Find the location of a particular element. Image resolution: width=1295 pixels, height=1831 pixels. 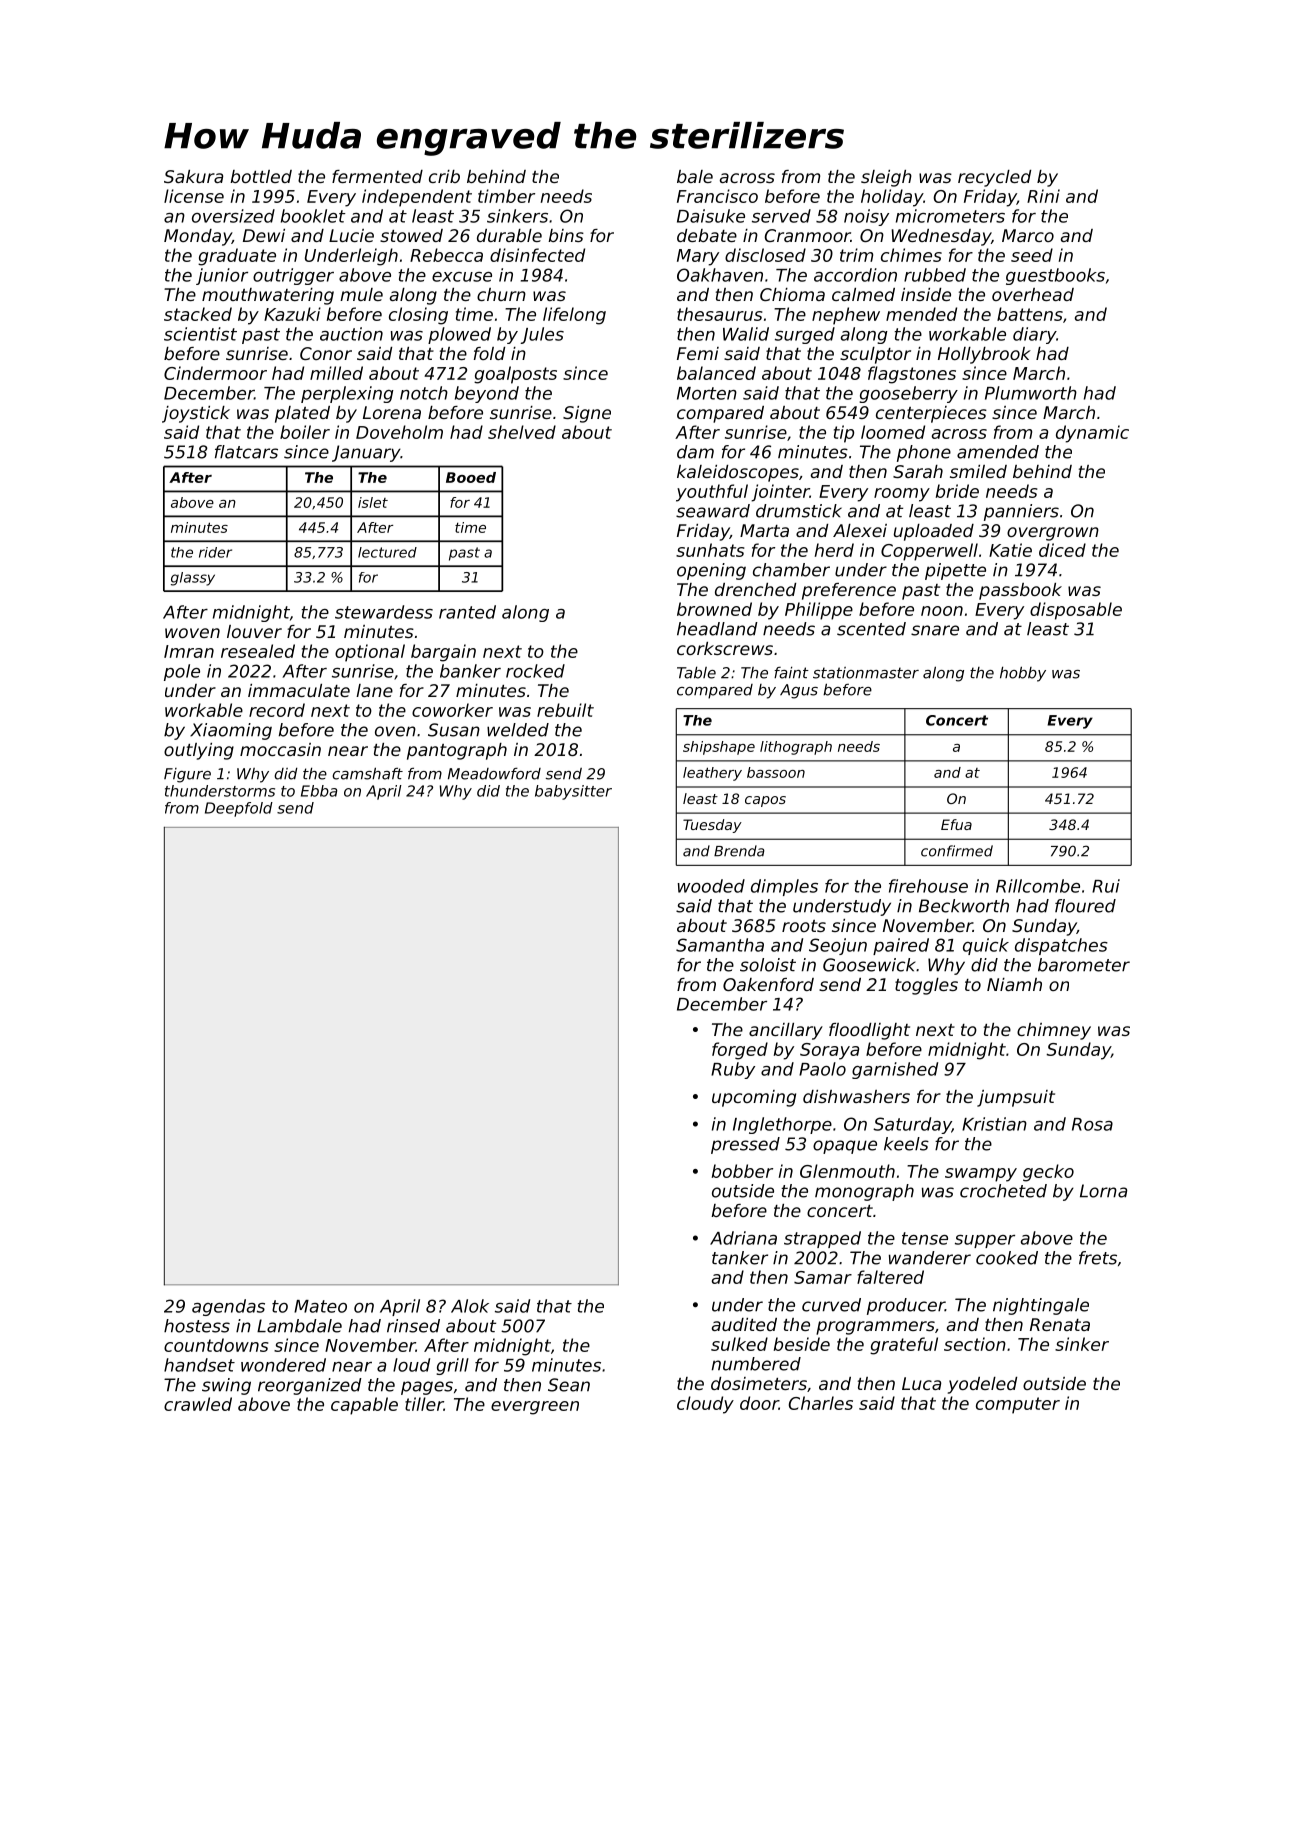

notch is located at coordinates (424, 393).
